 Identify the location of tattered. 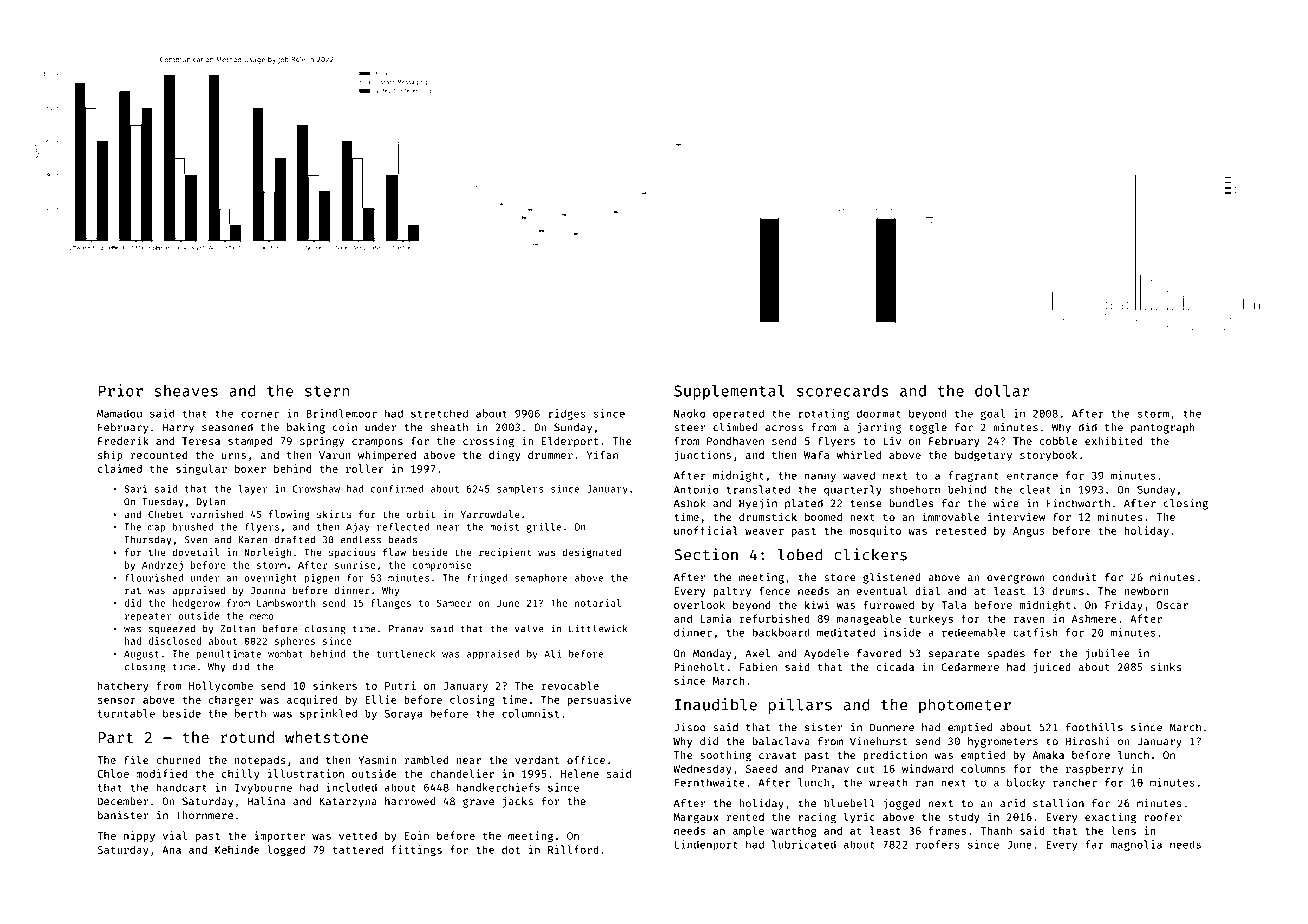
(358, 849).
